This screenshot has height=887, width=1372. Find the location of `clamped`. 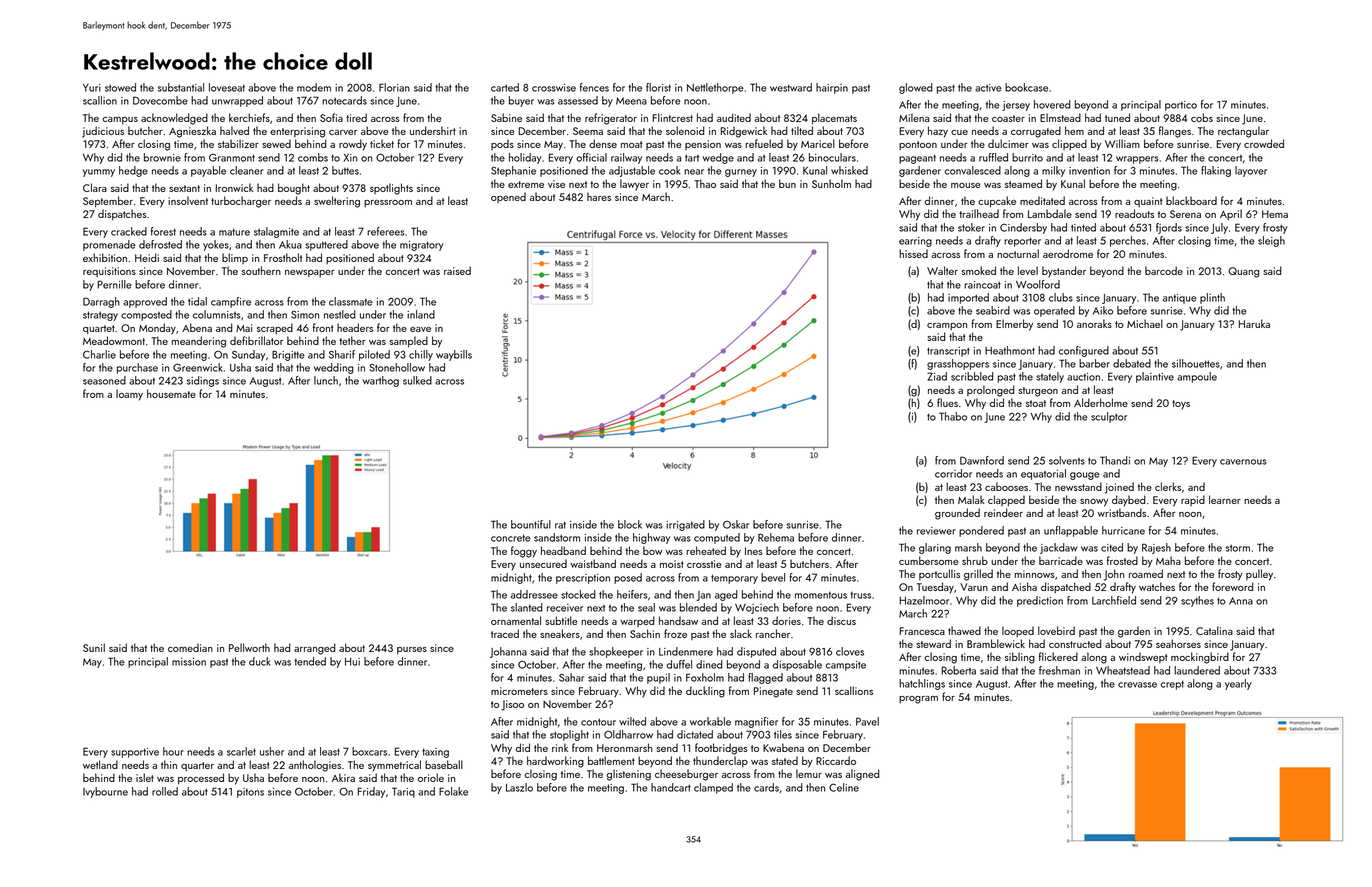

clamped is located at coordinates (713, 788).
